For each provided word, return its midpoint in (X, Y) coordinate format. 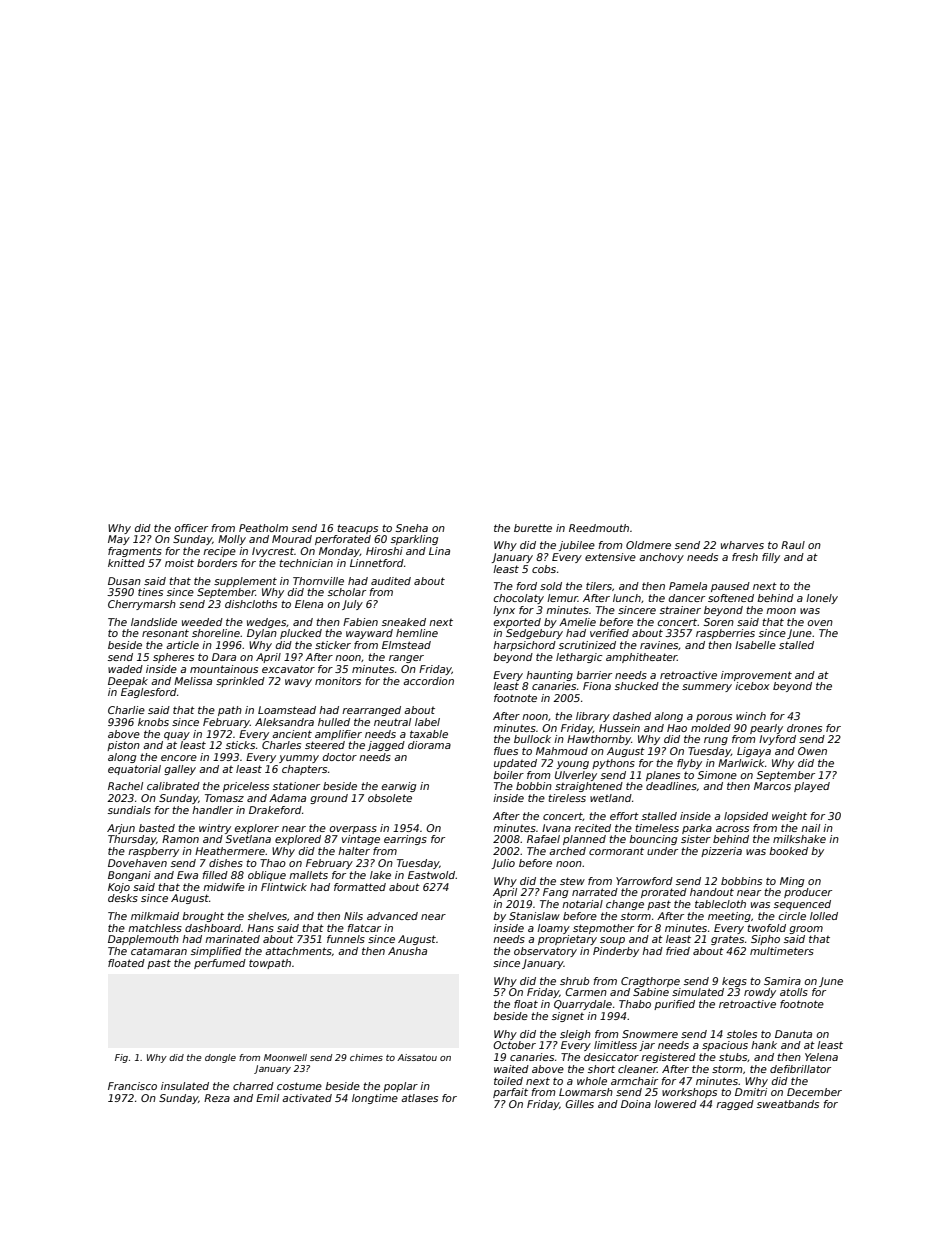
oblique (267, 876)
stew (572, 881)
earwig (399, 787)
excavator (288, 669)
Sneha (412, 528)
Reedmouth (599, 528)
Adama (287, 798)
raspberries (725, 634)
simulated (698, 992)
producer (808, 893)
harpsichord (524, 646)
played (812, 787)
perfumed (220, 964)
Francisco (132, 1086)
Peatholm (263, 528)
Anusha (407, 951)
